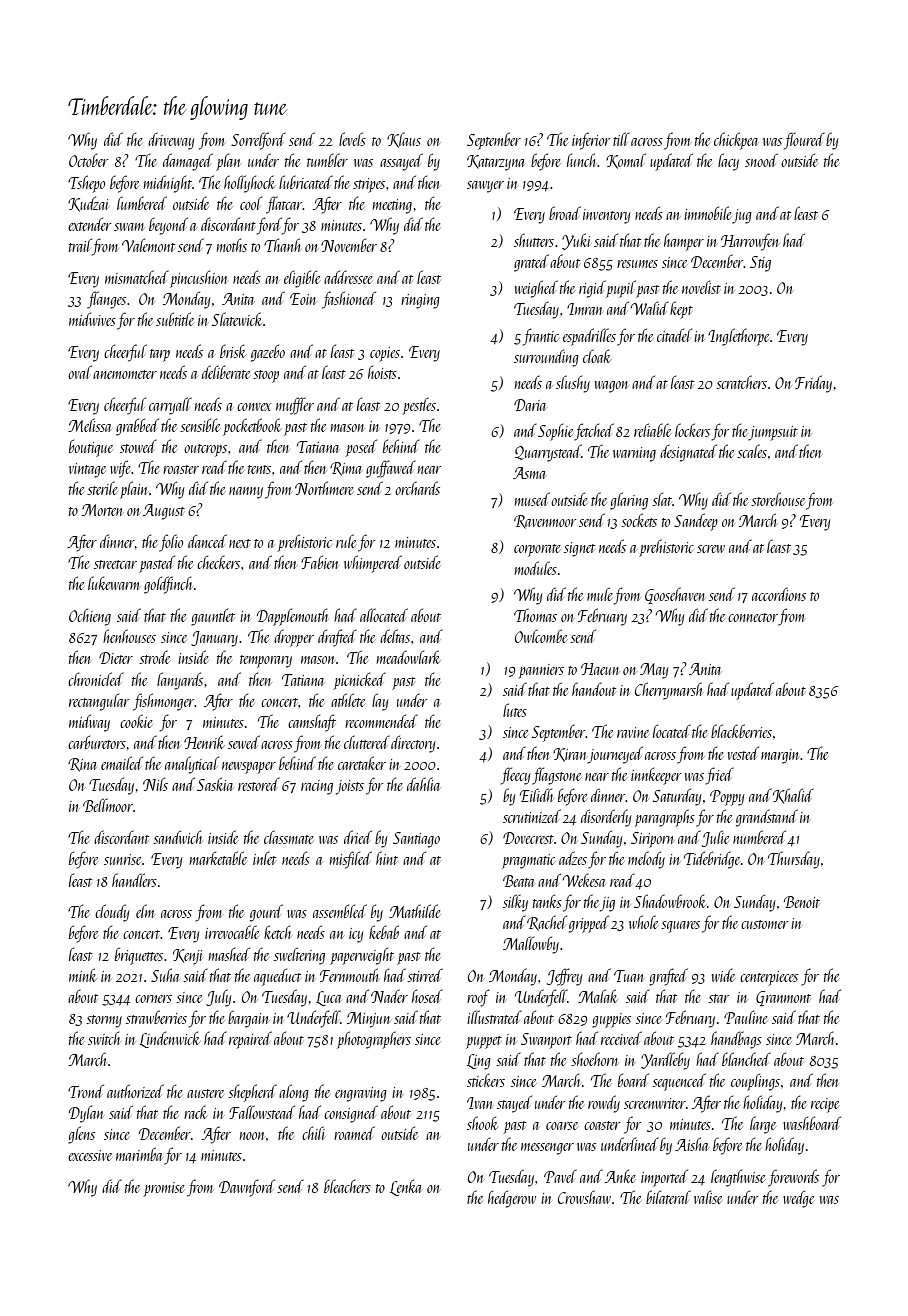 This page has width=908, height=1316. Describe the element at coordinates (196, 1112) in the page. I see `rack` at that location.
